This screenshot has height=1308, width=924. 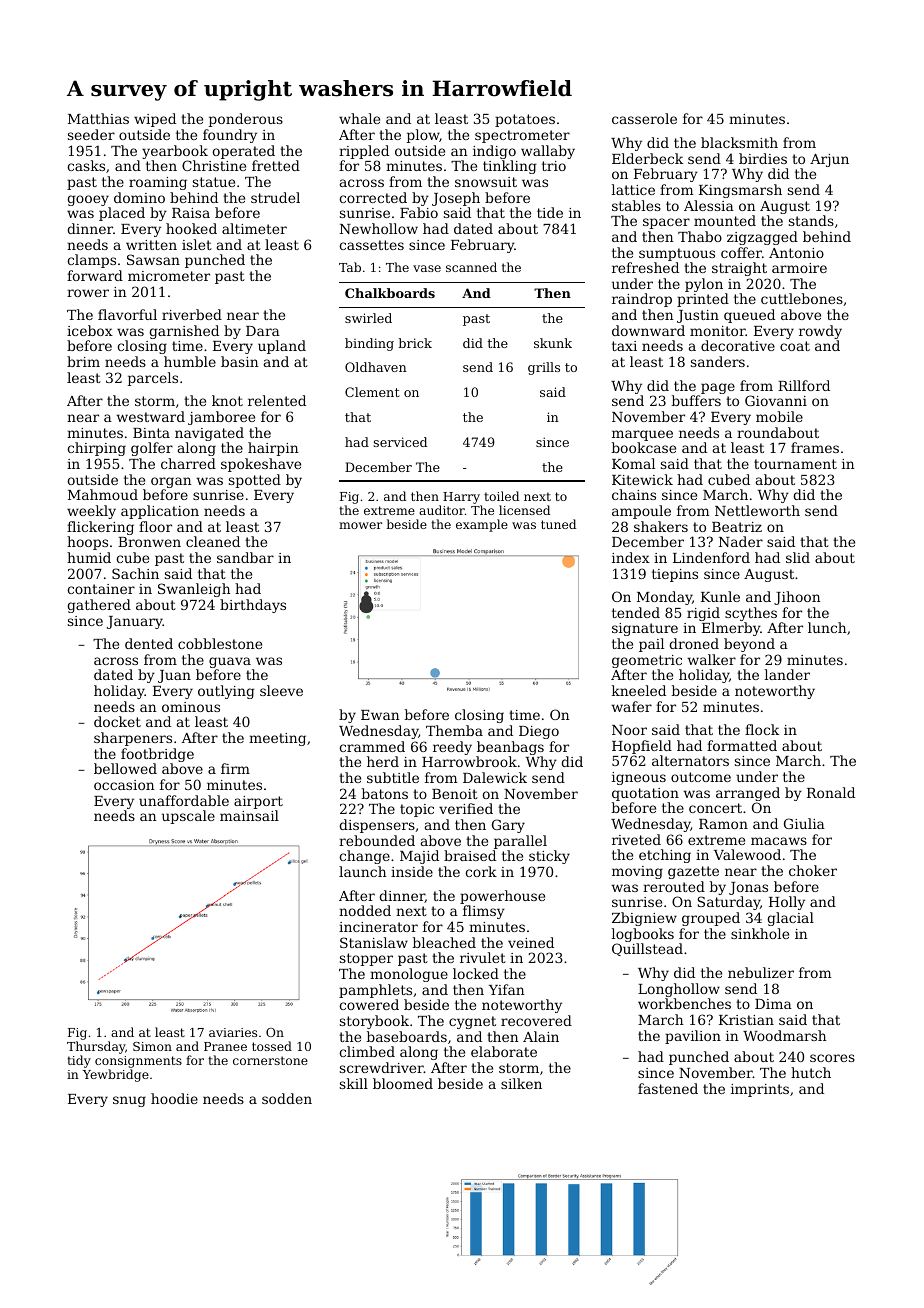 I want to click on Ewan, so click(x=380, y=715).
